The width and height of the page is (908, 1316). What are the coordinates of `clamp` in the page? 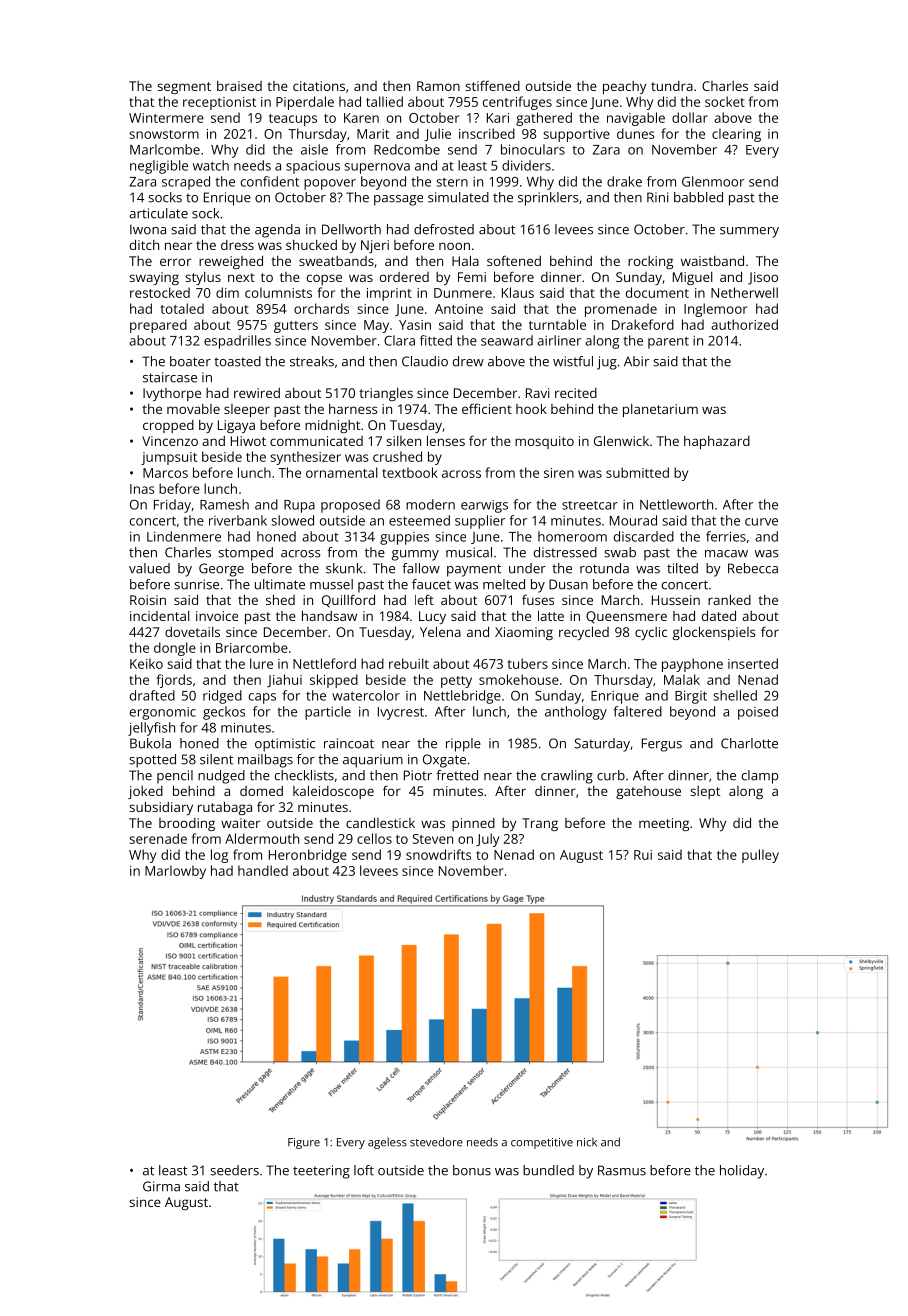 It's located at (760, 777).
